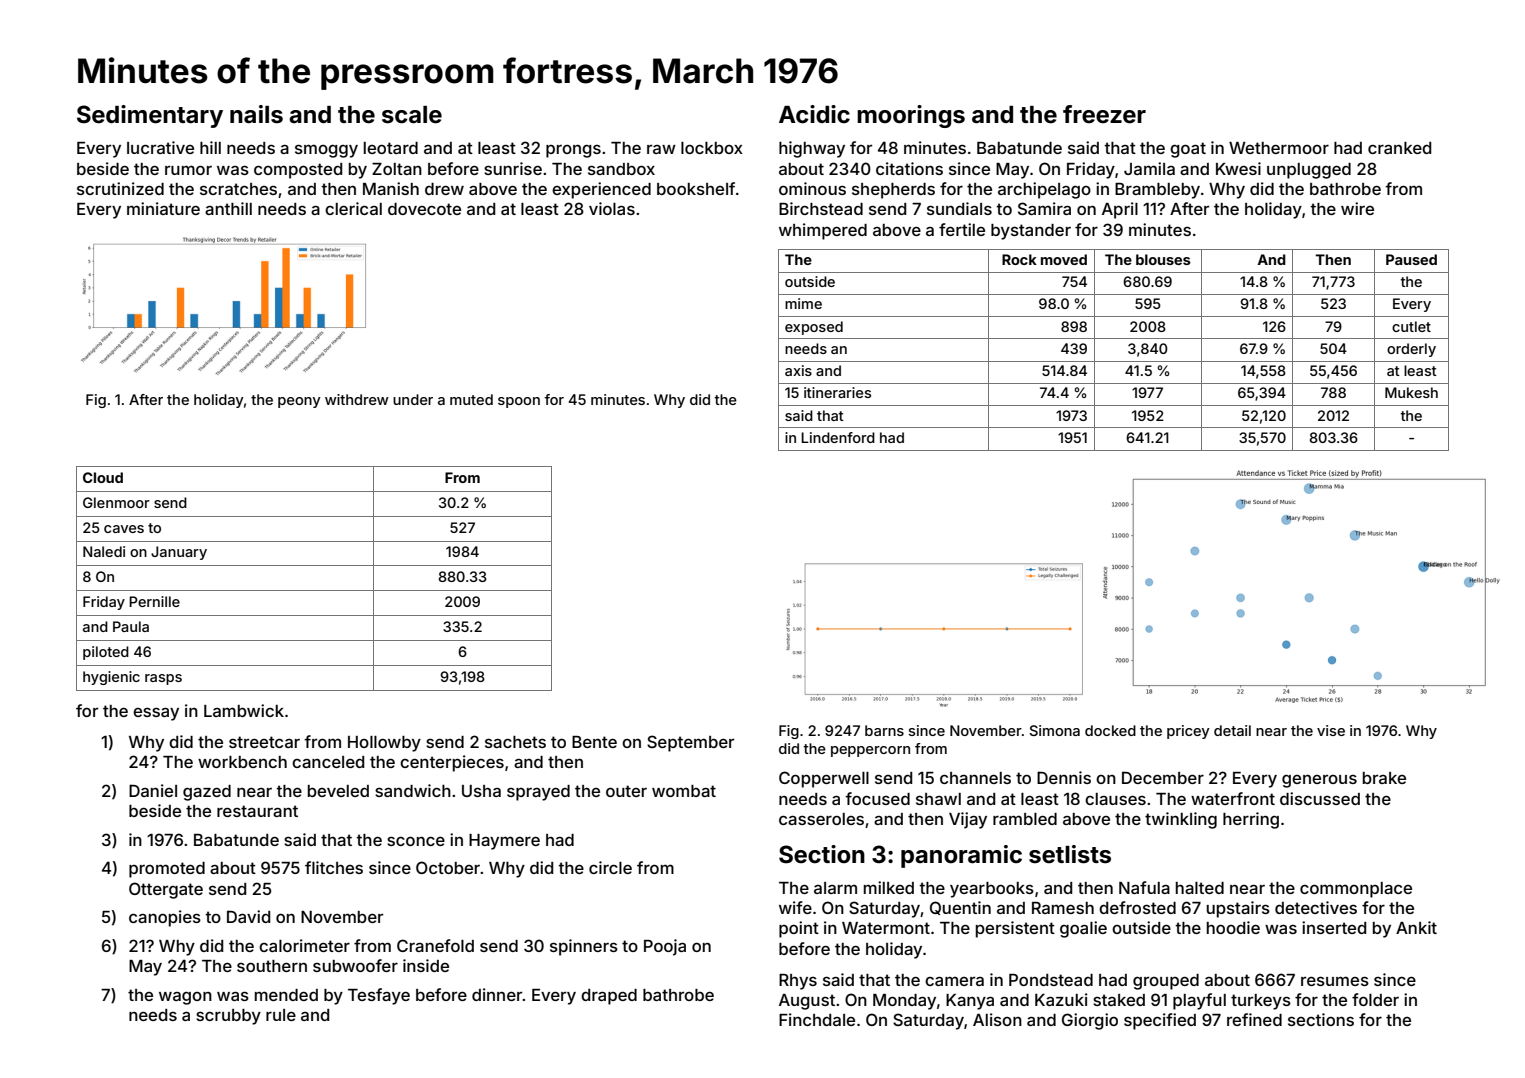 This image has width=1525, height=1078. Describe the element at coordinates (798, 982) in the image. I see `Rhys` at that location.
